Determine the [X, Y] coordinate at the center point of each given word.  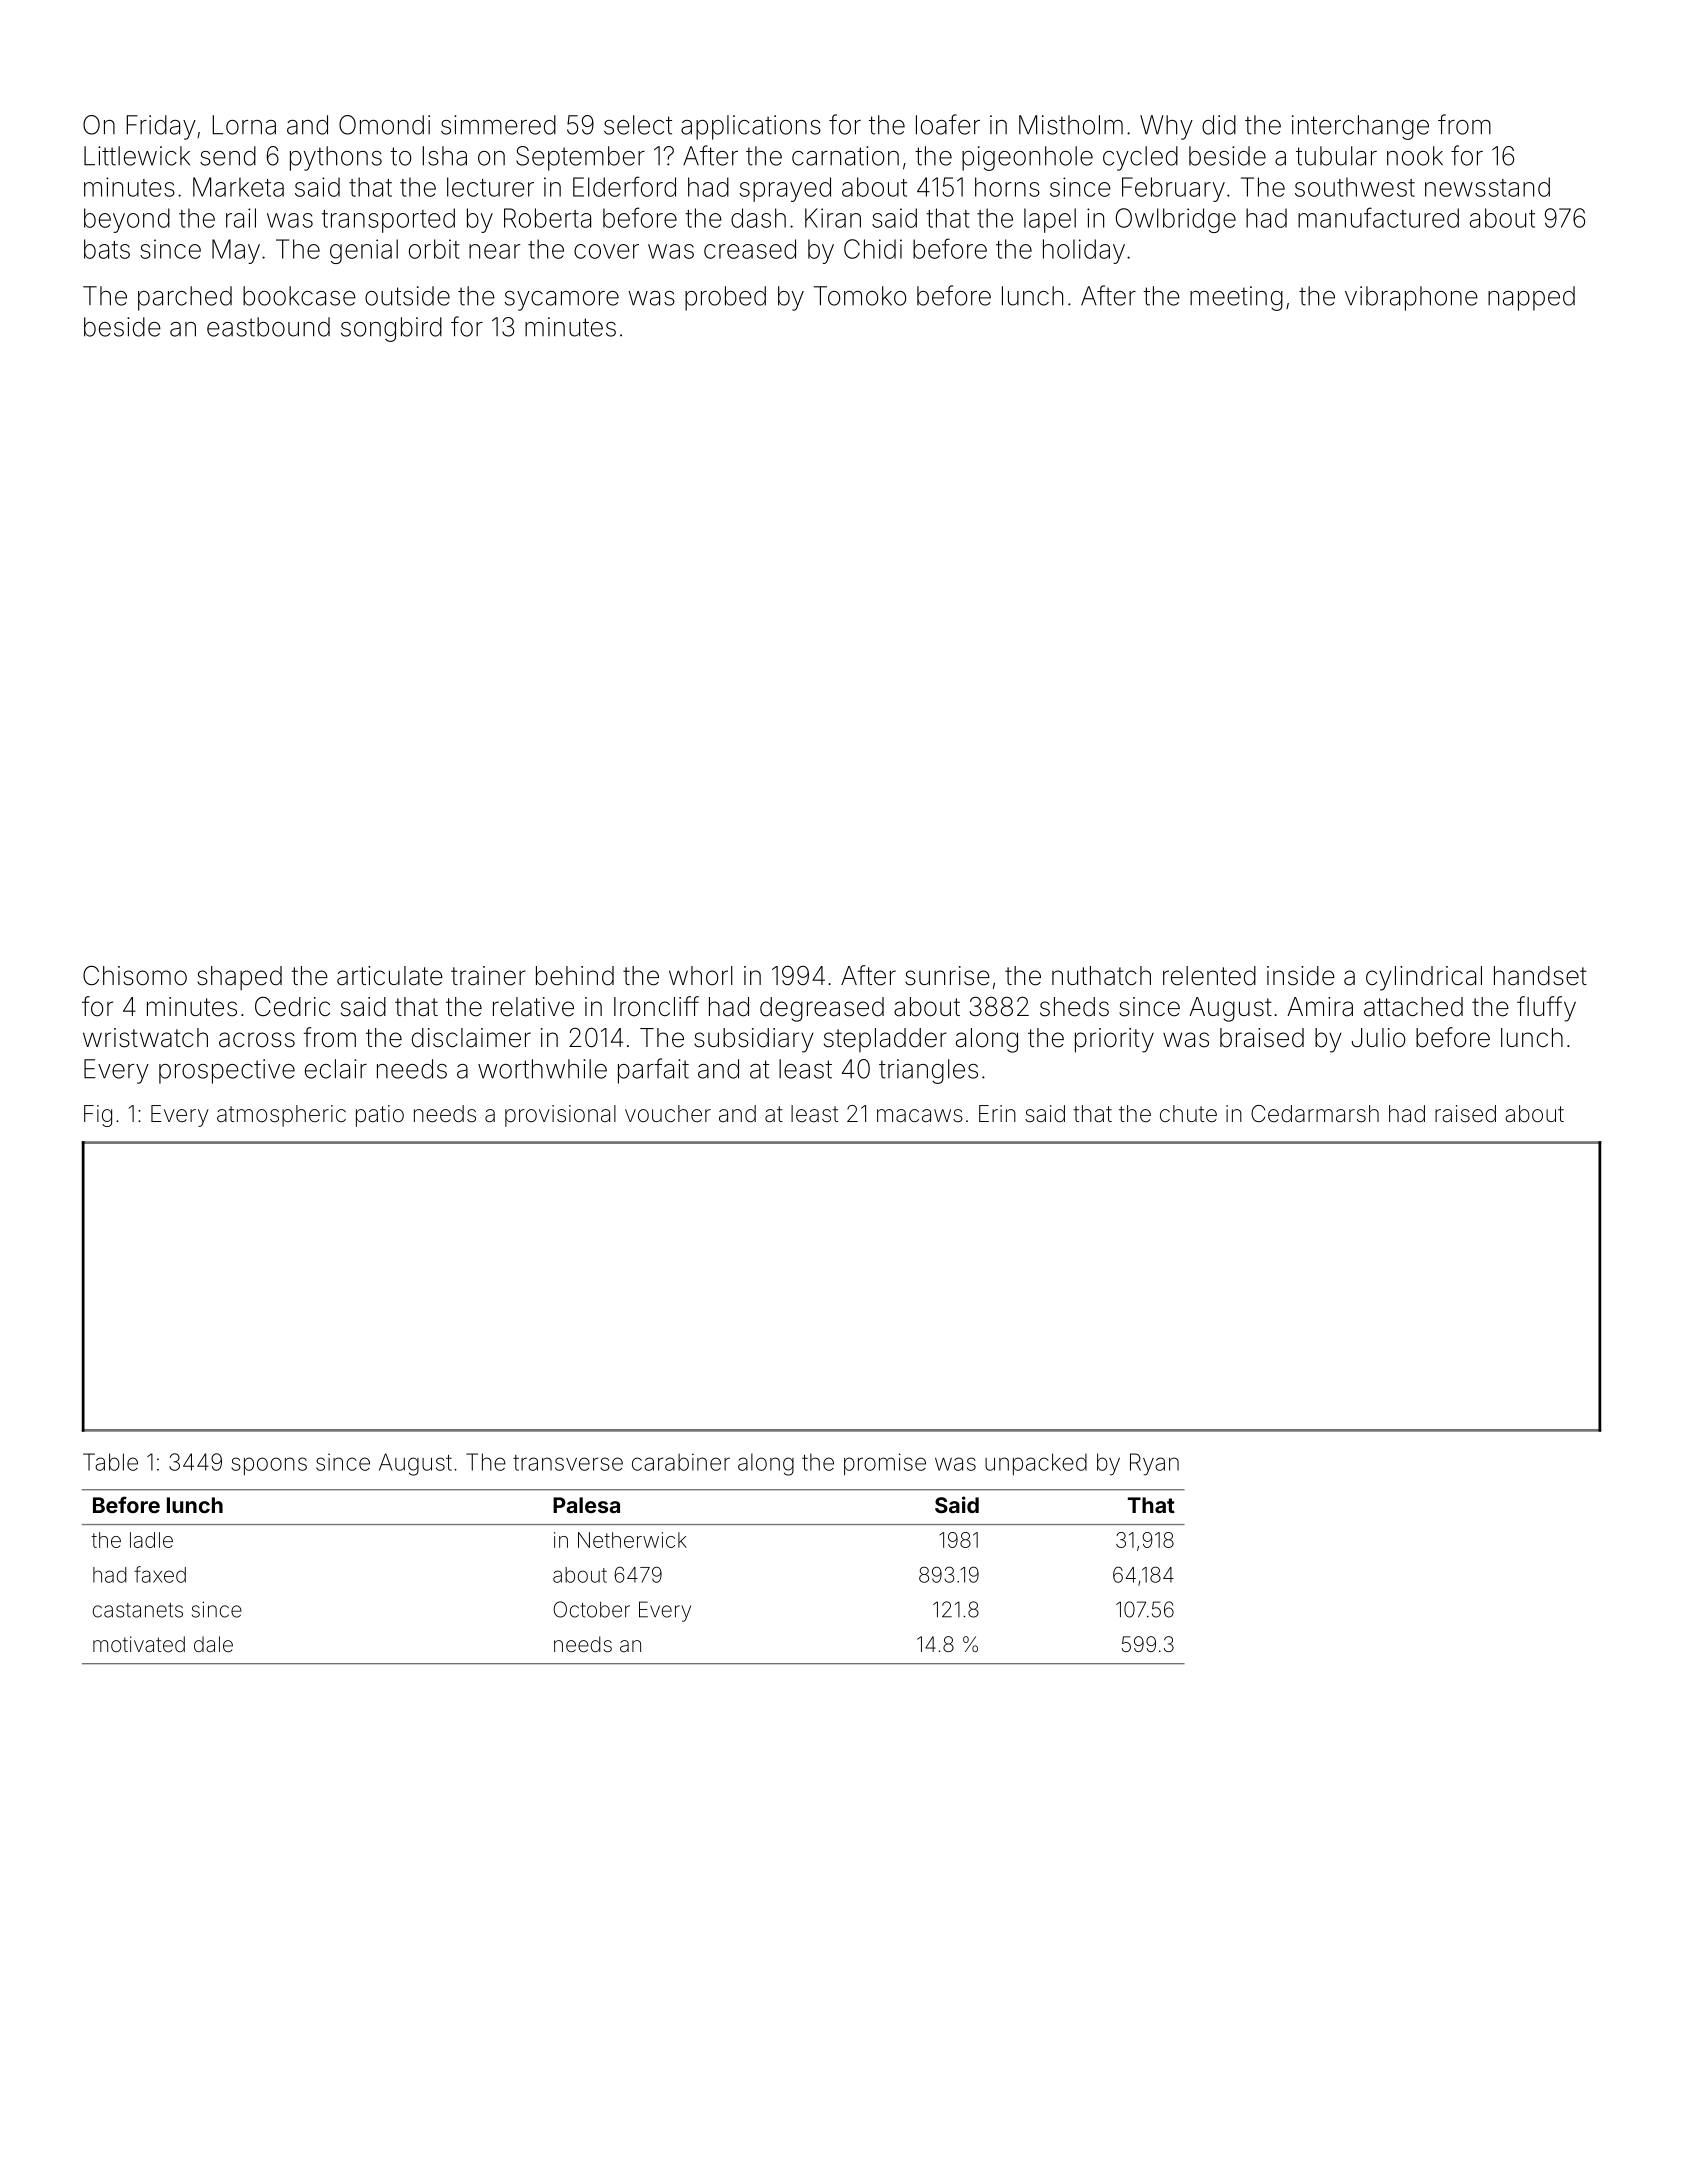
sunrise [947, 976]
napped [1531, 298]
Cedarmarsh [1315, 1114]
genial [364, 251]
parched [185, 298]
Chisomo [135, 975]
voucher [668, 1114]
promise [885, 1464]
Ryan [1154, 1464]
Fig [98, 1116]
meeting [1236, 298]
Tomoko [860, 296]
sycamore [562, 301]
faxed [160, 1574]
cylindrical [1424, 978]
